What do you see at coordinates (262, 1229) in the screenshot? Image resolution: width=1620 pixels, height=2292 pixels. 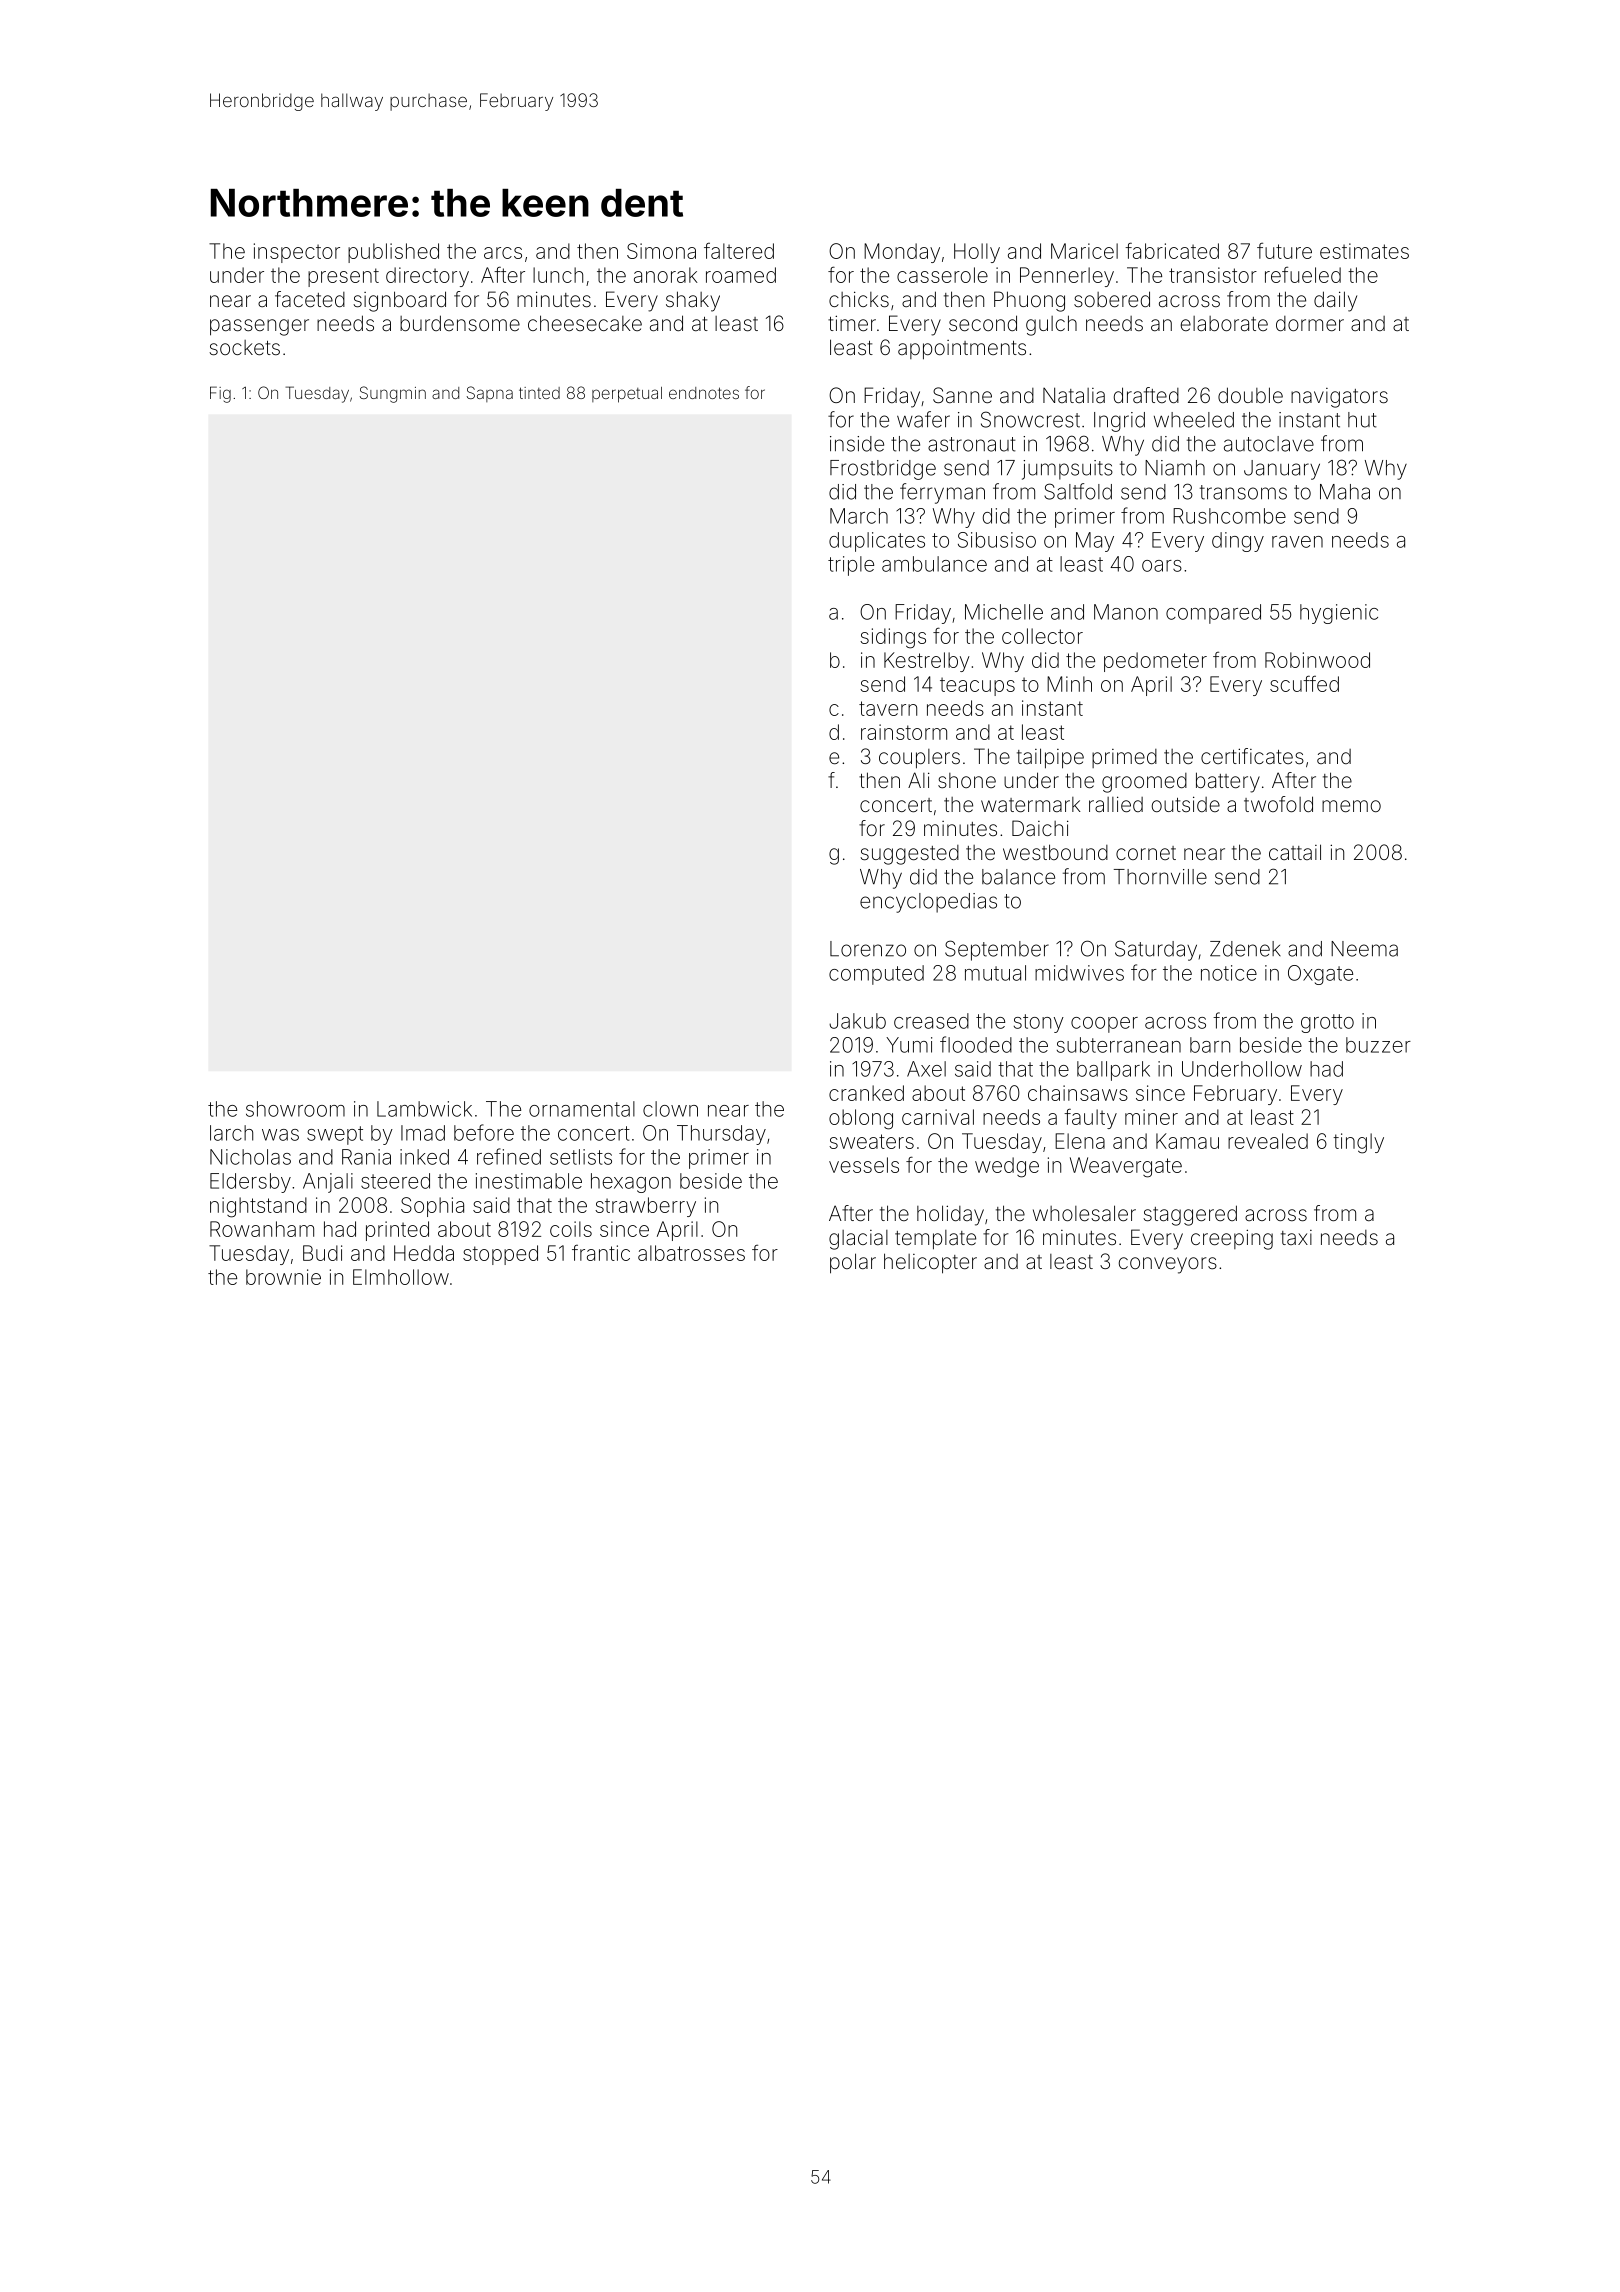 I see `Rowanham` at bounding box center [262, 1229].
